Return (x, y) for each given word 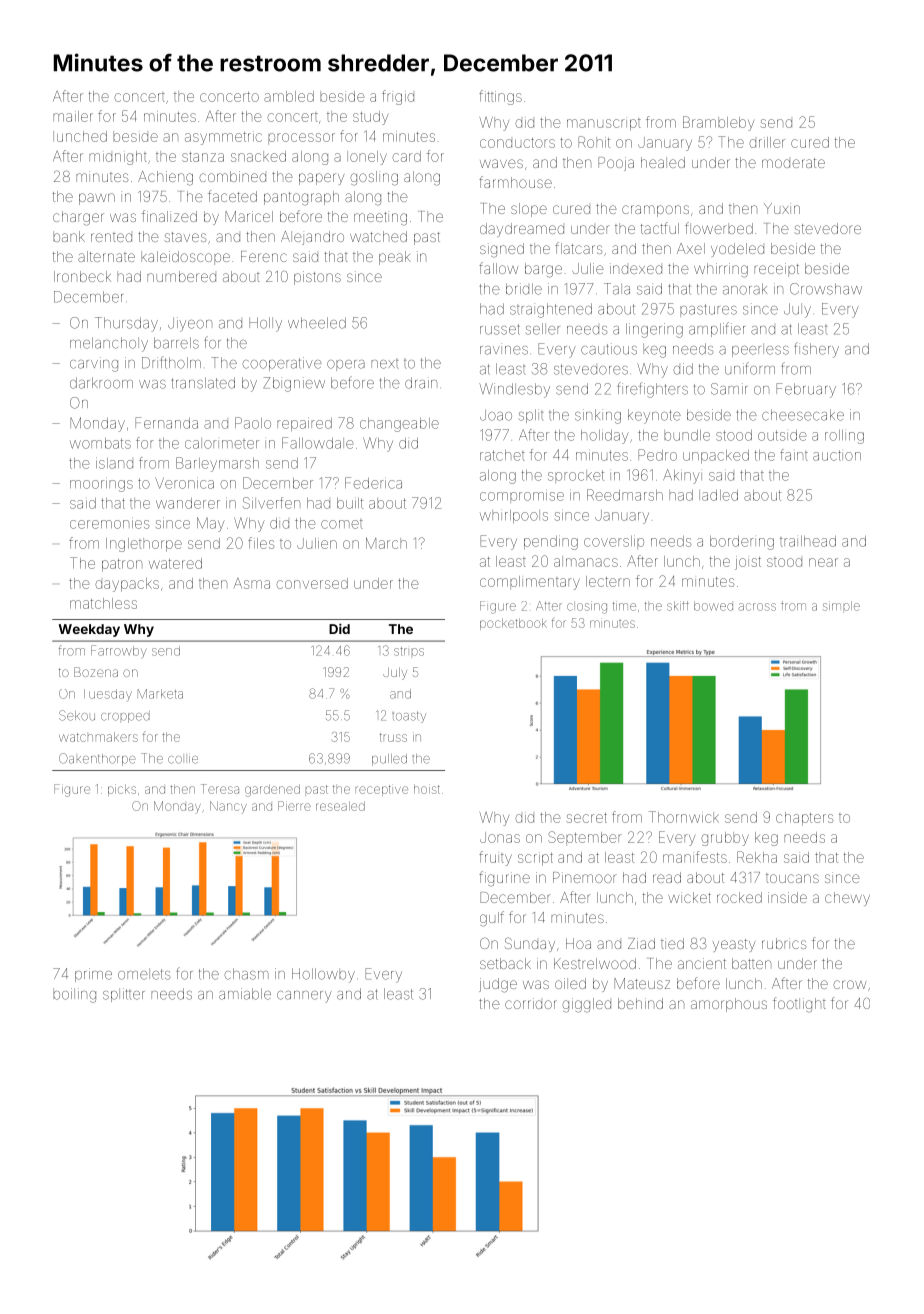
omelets (144, 974)
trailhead (808, 541)
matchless (103, 603)
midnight (118, 158)
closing (587, 607)
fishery (816, 350)
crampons (655, 211)
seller (543, 329)
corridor (531, 1003)
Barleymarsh (217, 464)
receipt (776, 270)
